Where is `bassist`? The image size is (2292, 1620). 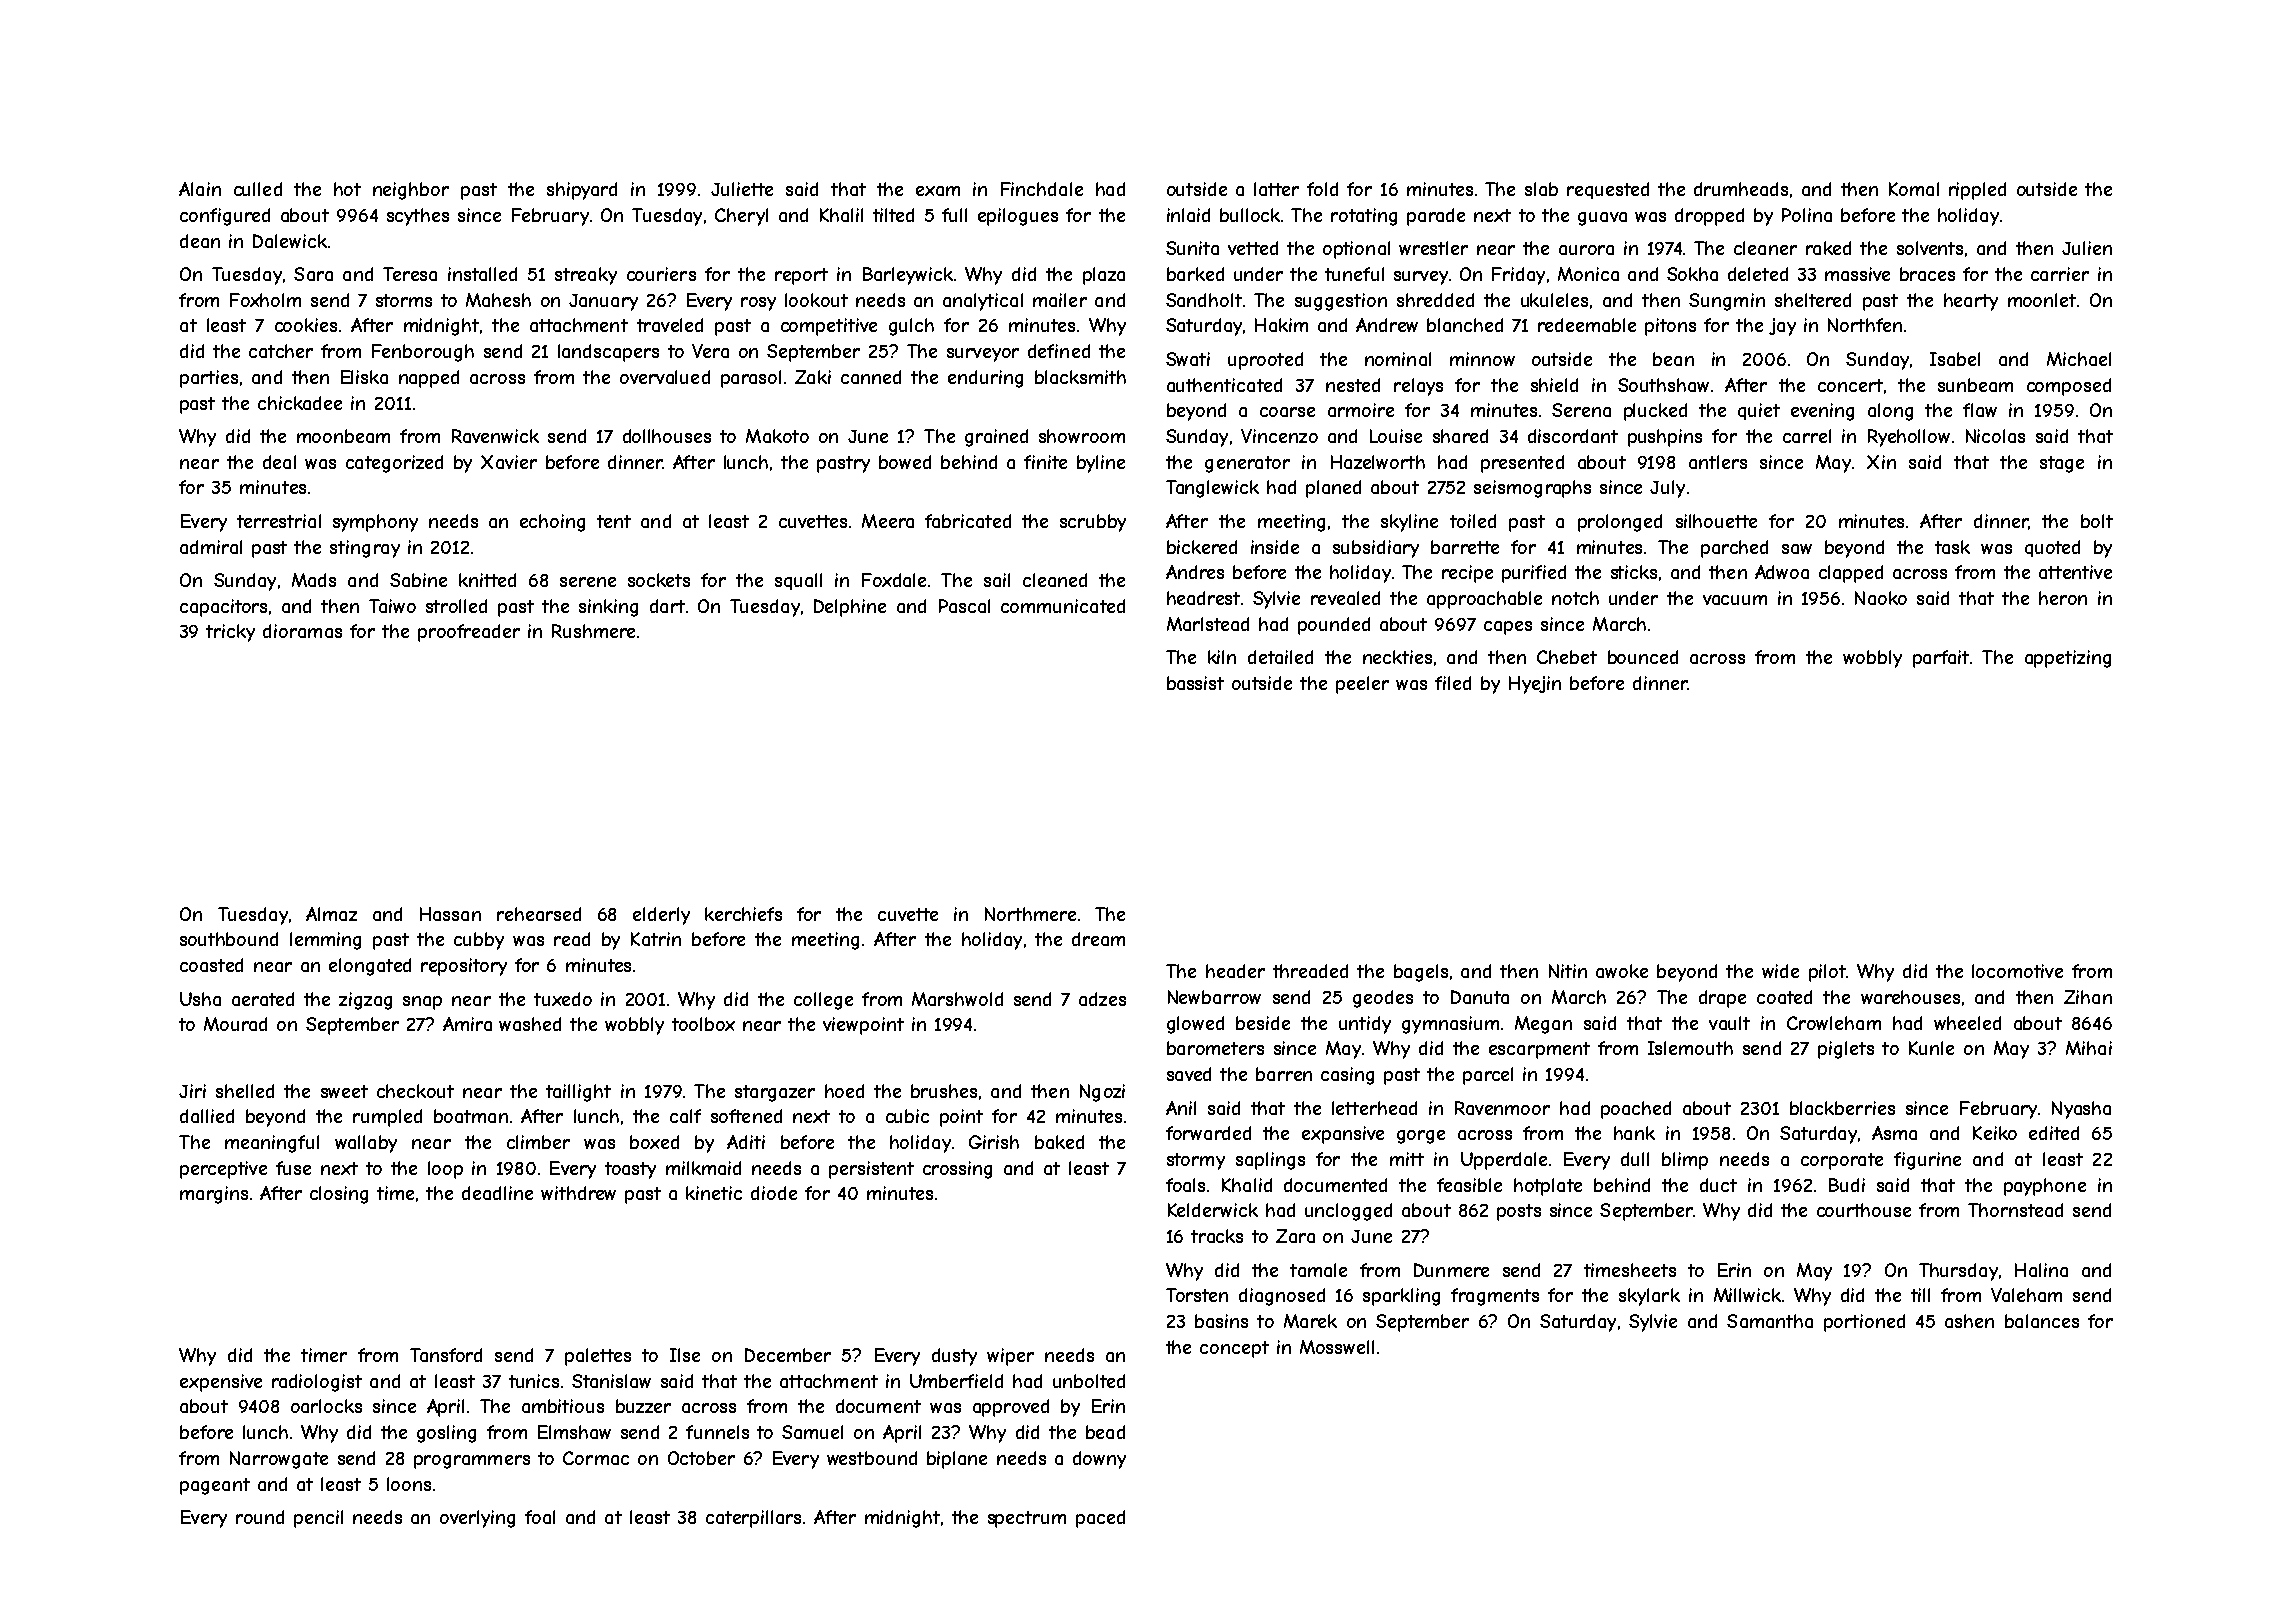 bassist is located at coordinates (1195, 683).
